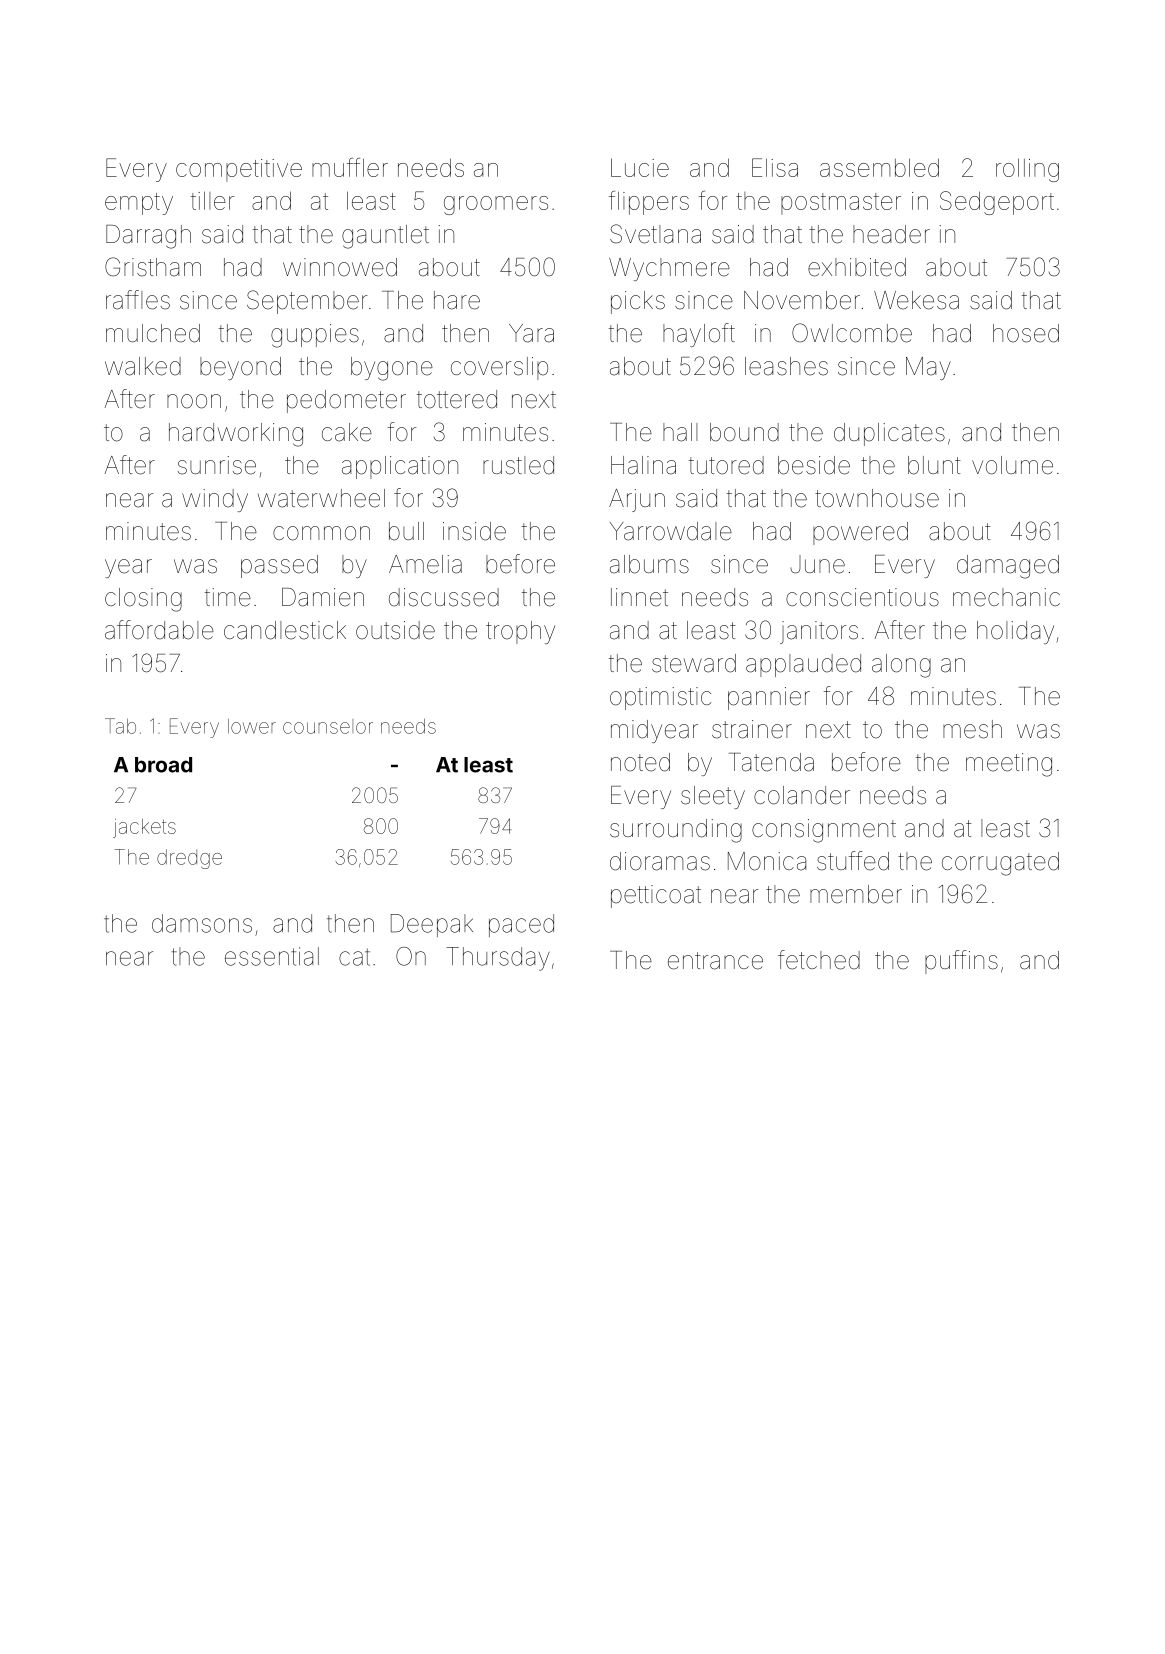 This screenshot has width=1165, height=1654. Describe the element at coordinates (321, 533) in the screenshot. I see `common` at that location.
